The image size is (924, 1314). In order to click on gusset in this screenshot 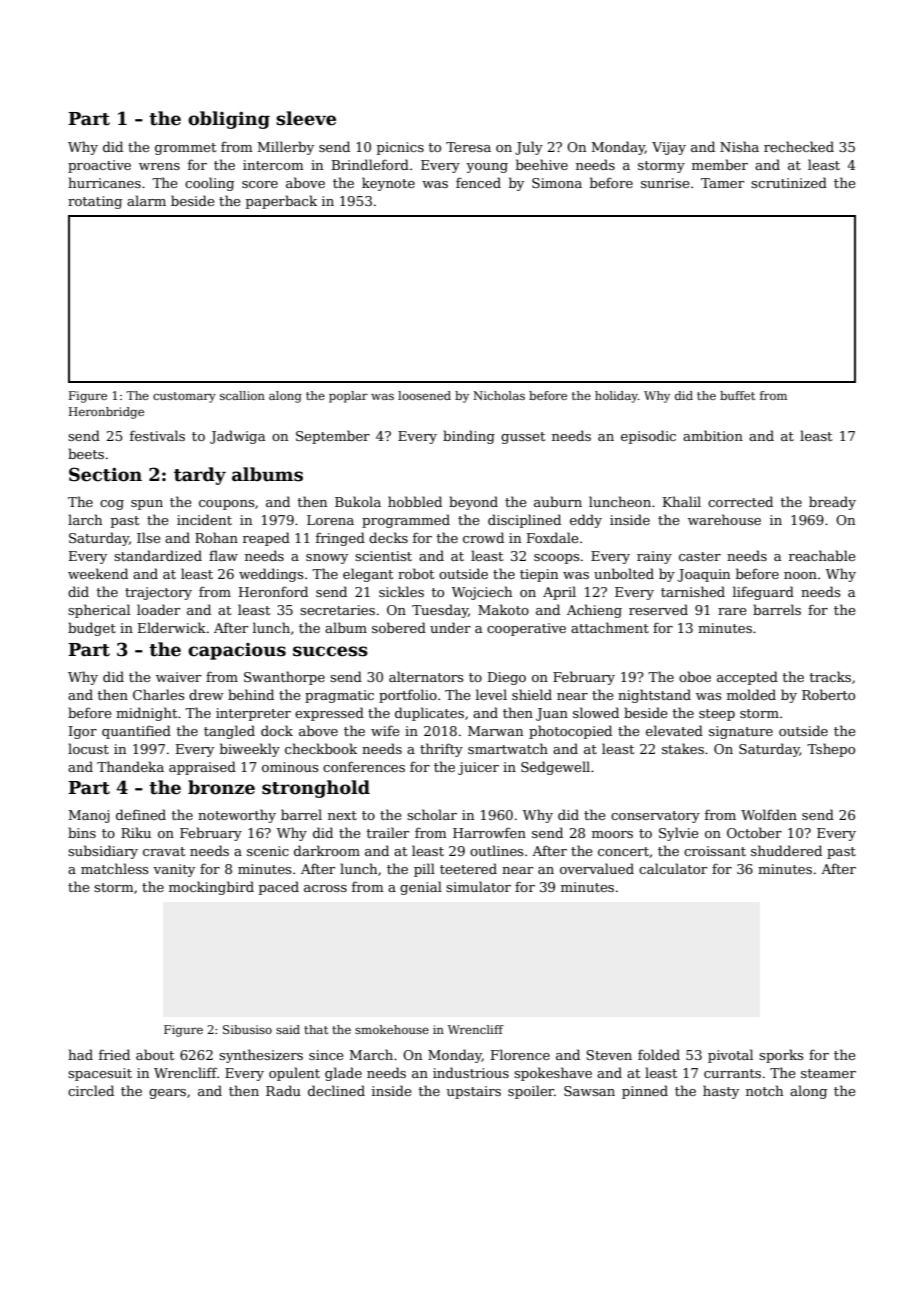, I will do `click(523, 438)`.
